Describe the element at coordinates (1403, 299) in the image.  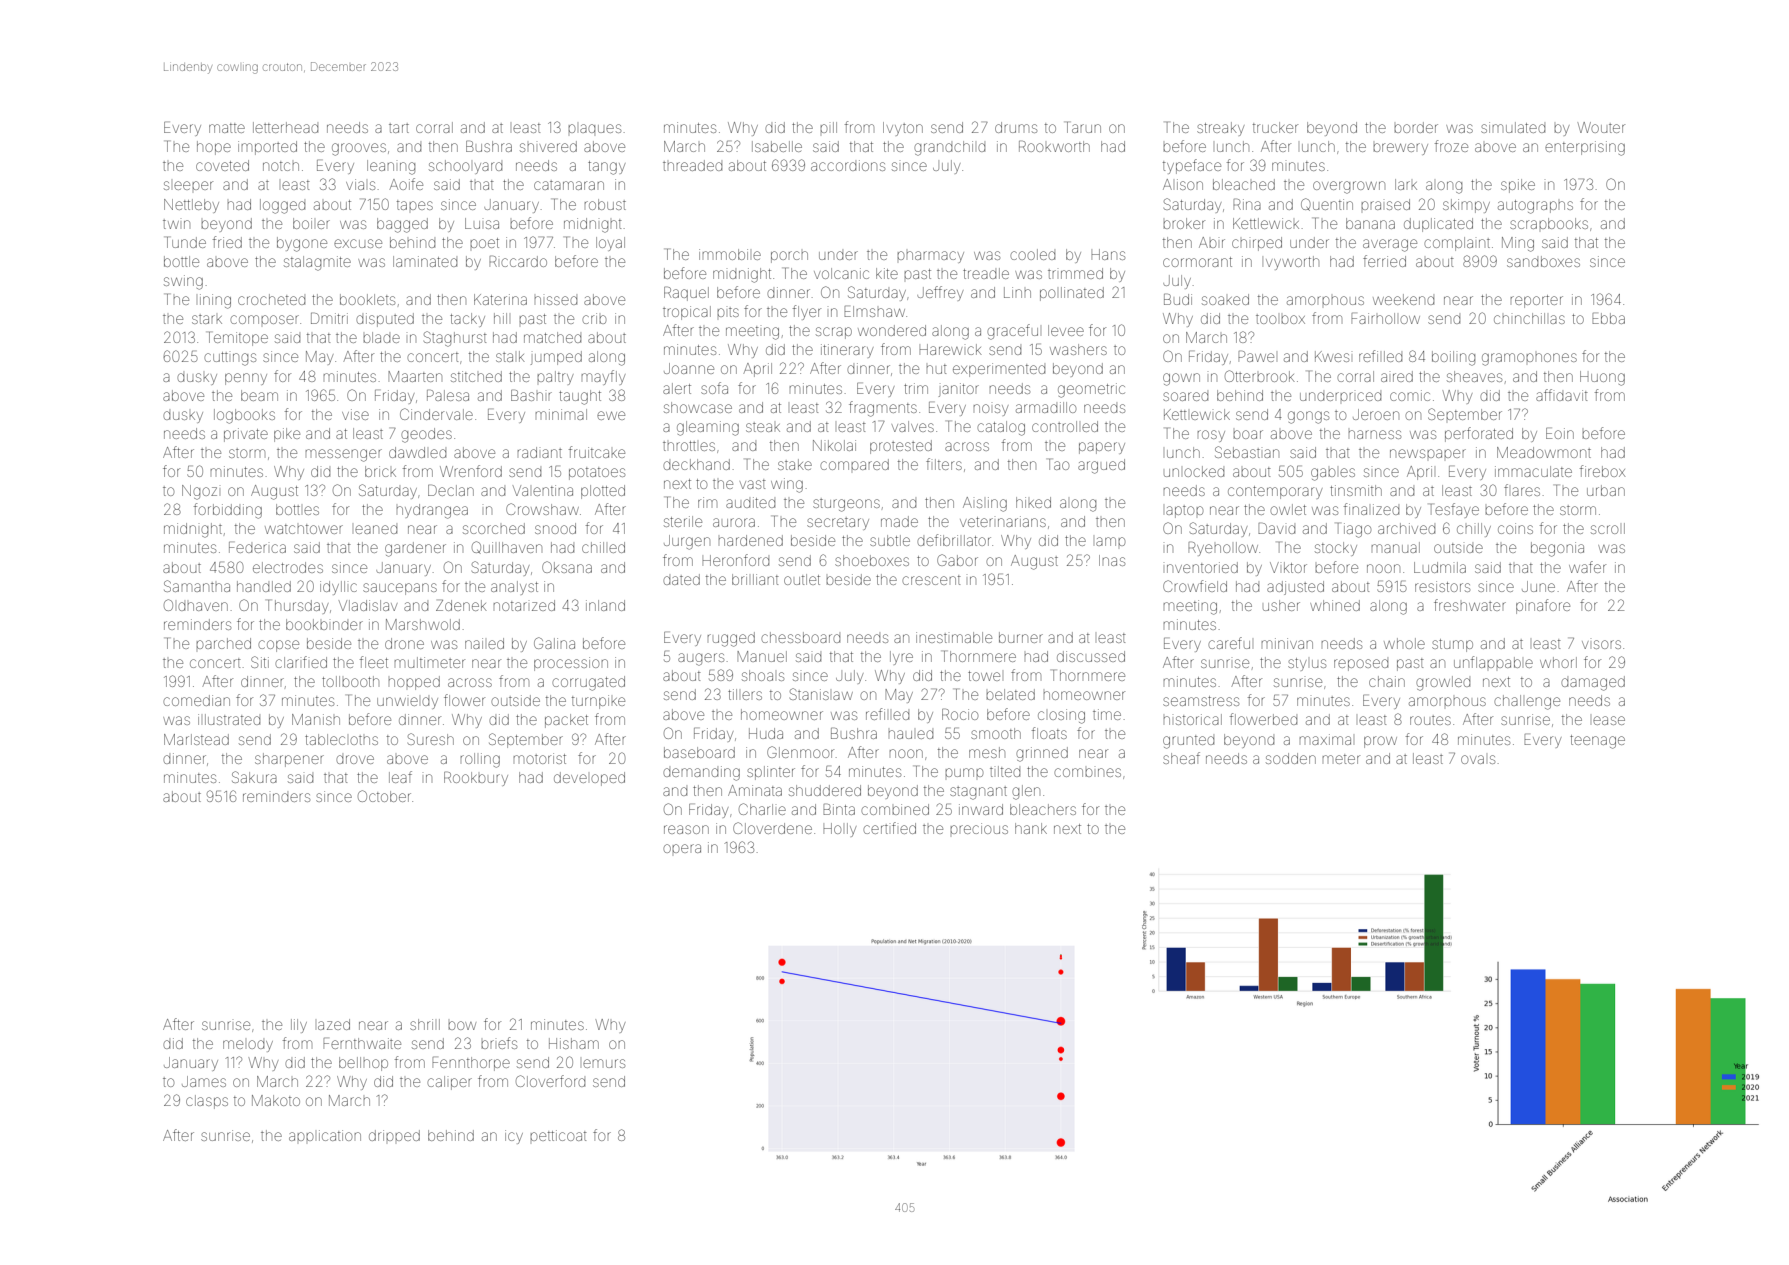
I see `weekend` at that location.
